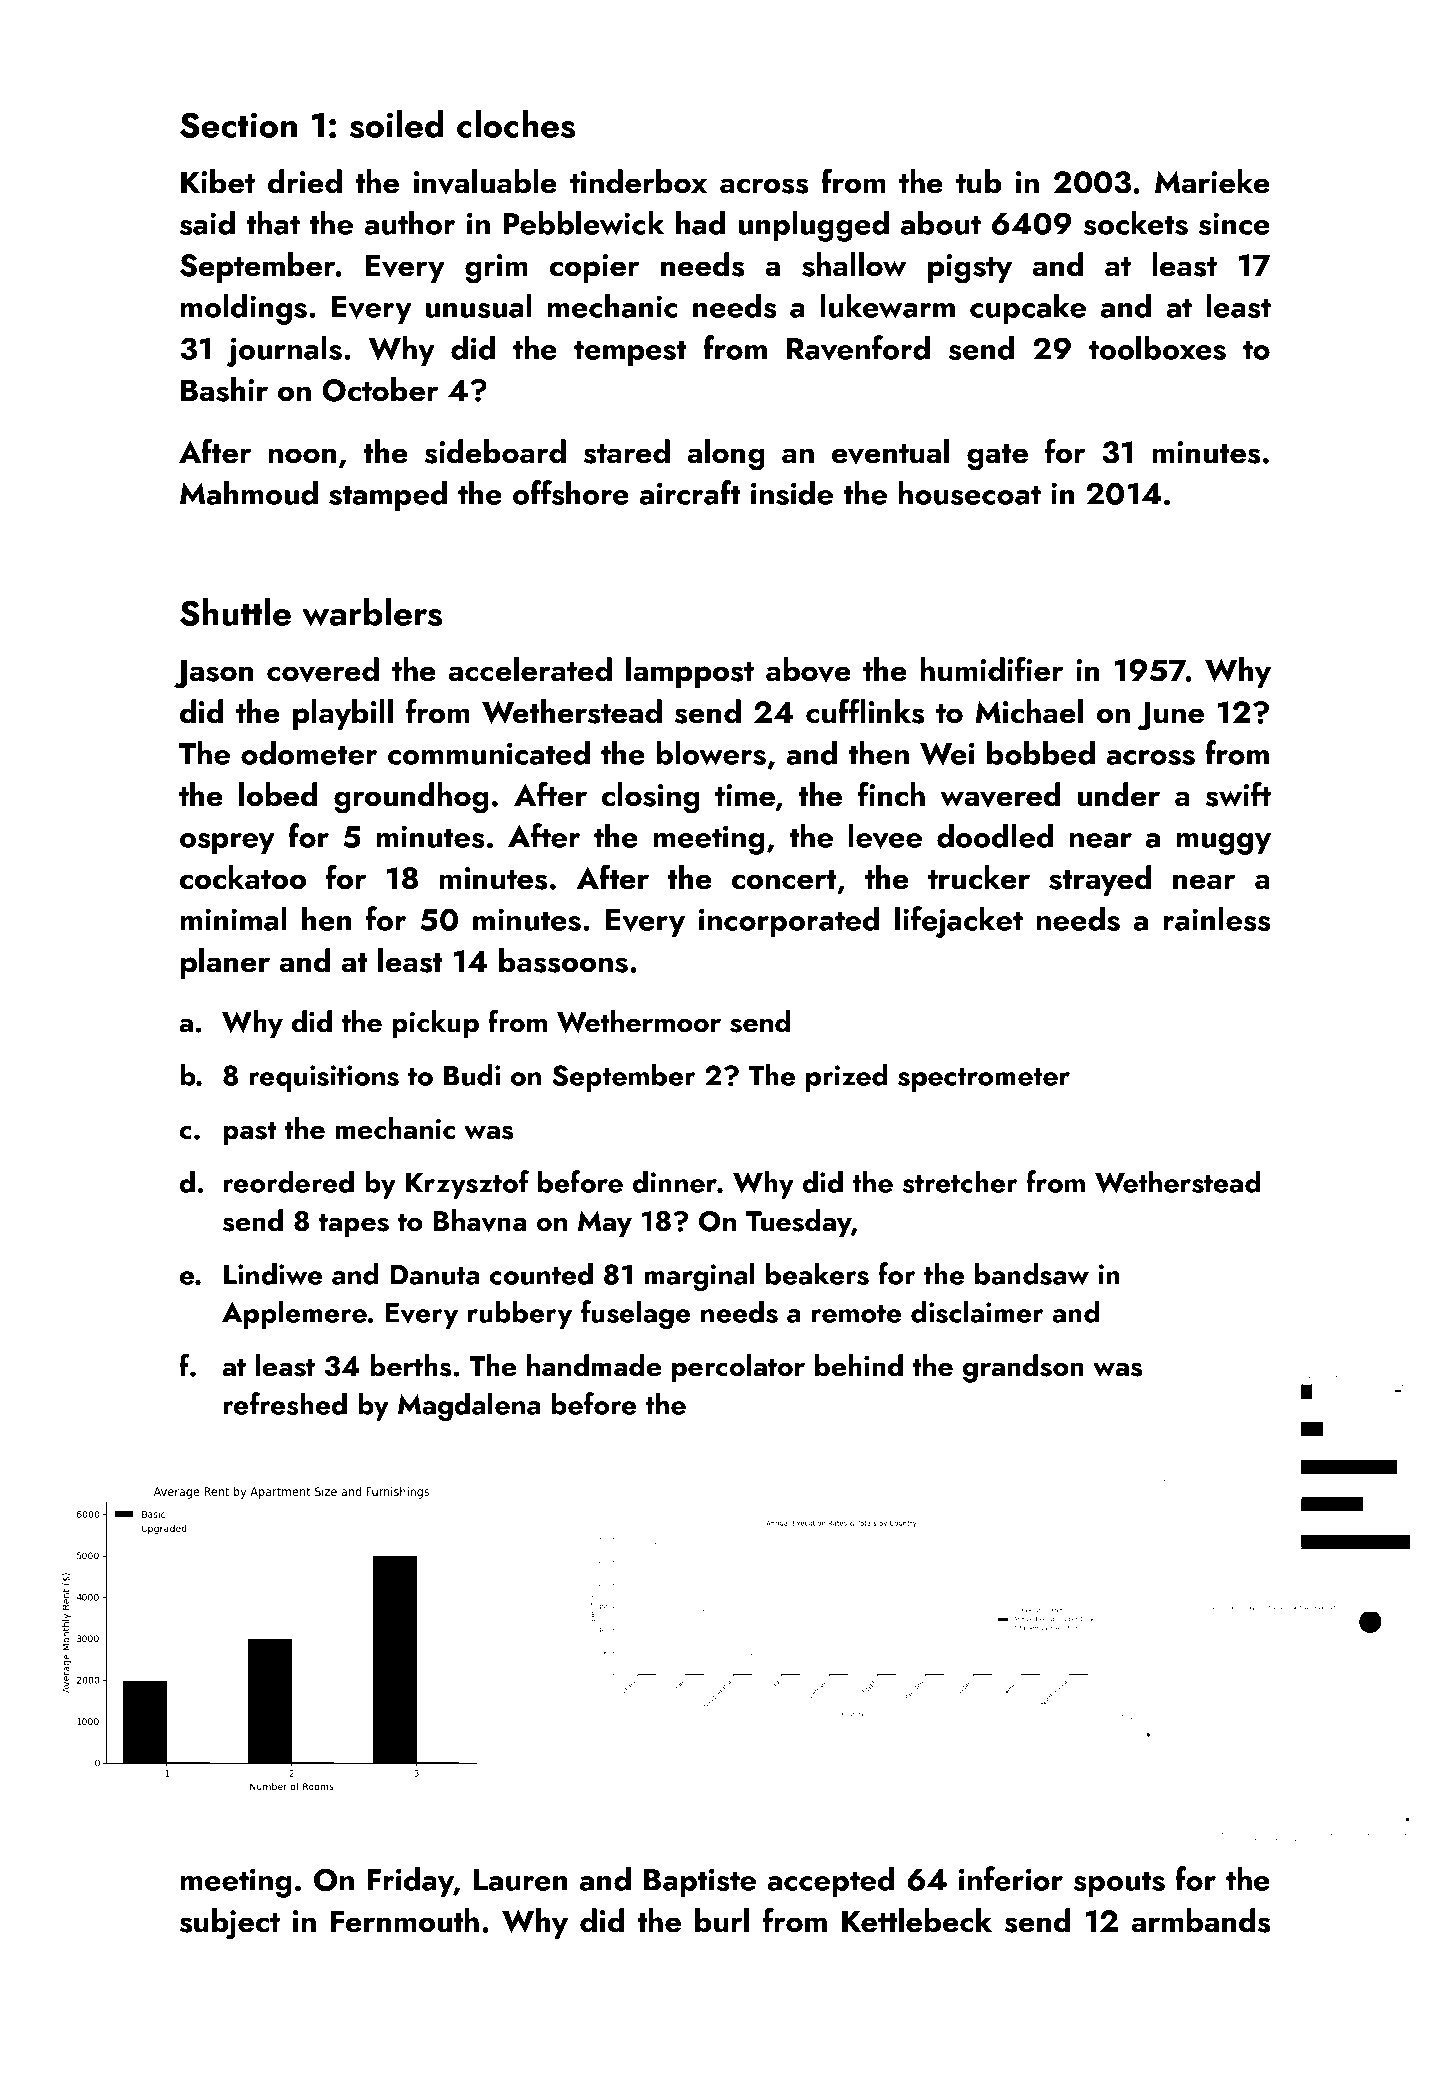  What do you see at coordinates (865, 711) in the screenshot?
I see `cufflinks` at bounding box center [865, 711].
